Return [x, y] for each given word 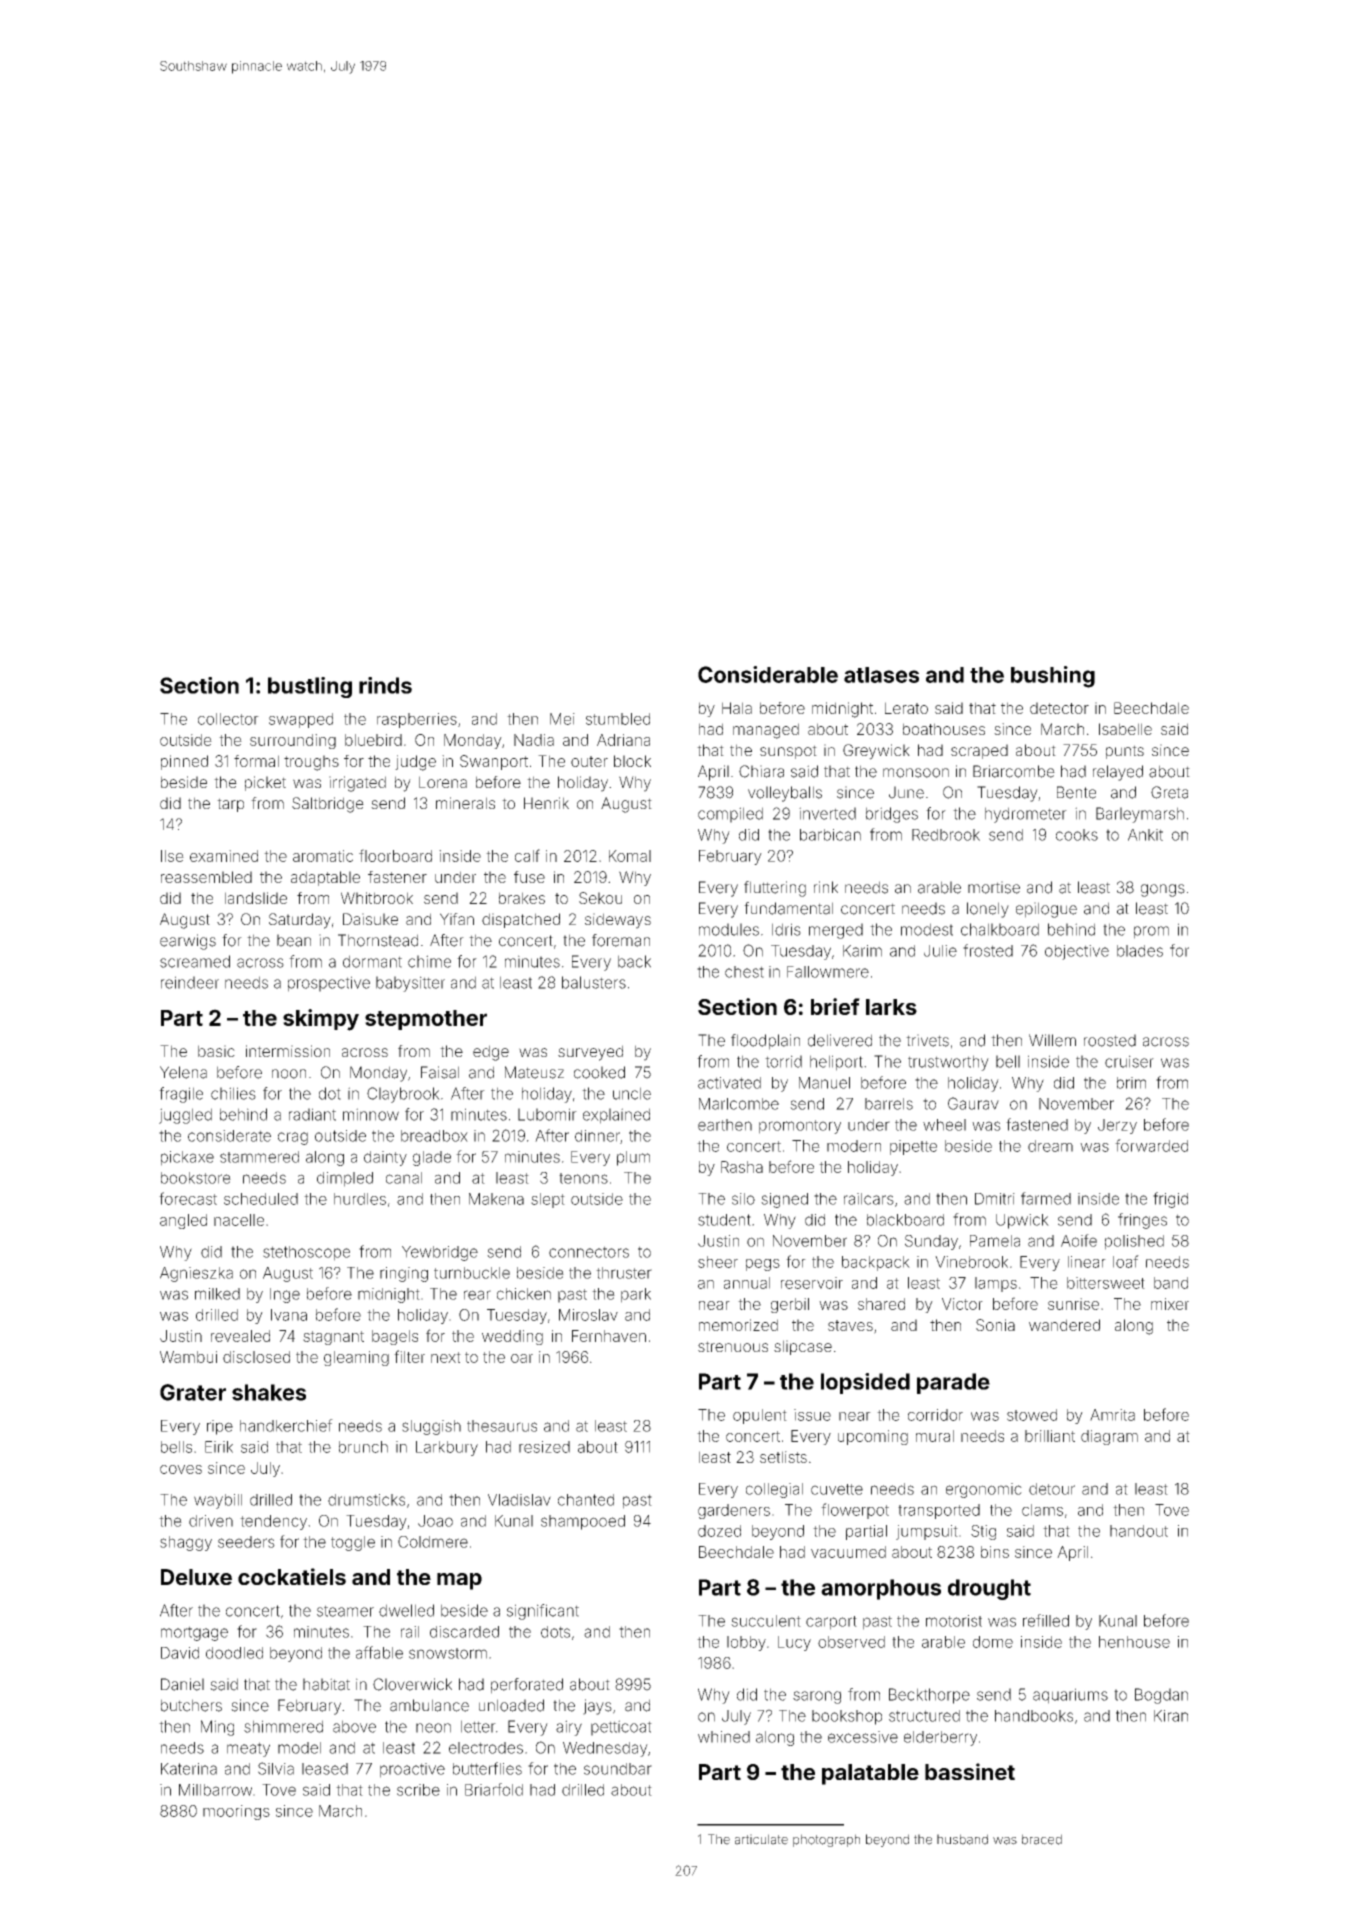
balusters [594, 982]
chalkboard [1000, 929]
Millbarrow [215, 1790]
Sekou [600, 898]
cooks [1077, 835]
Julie [940, 951]
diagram [1109, 1437]
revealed [240, 1336]
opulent [760, 1416]
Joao [435, 1521]
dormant [372, 961]
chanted [586, 1500]
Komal [630, 856]
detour [1052, 1489]
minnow [371, 1114]
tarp [230, 805]
